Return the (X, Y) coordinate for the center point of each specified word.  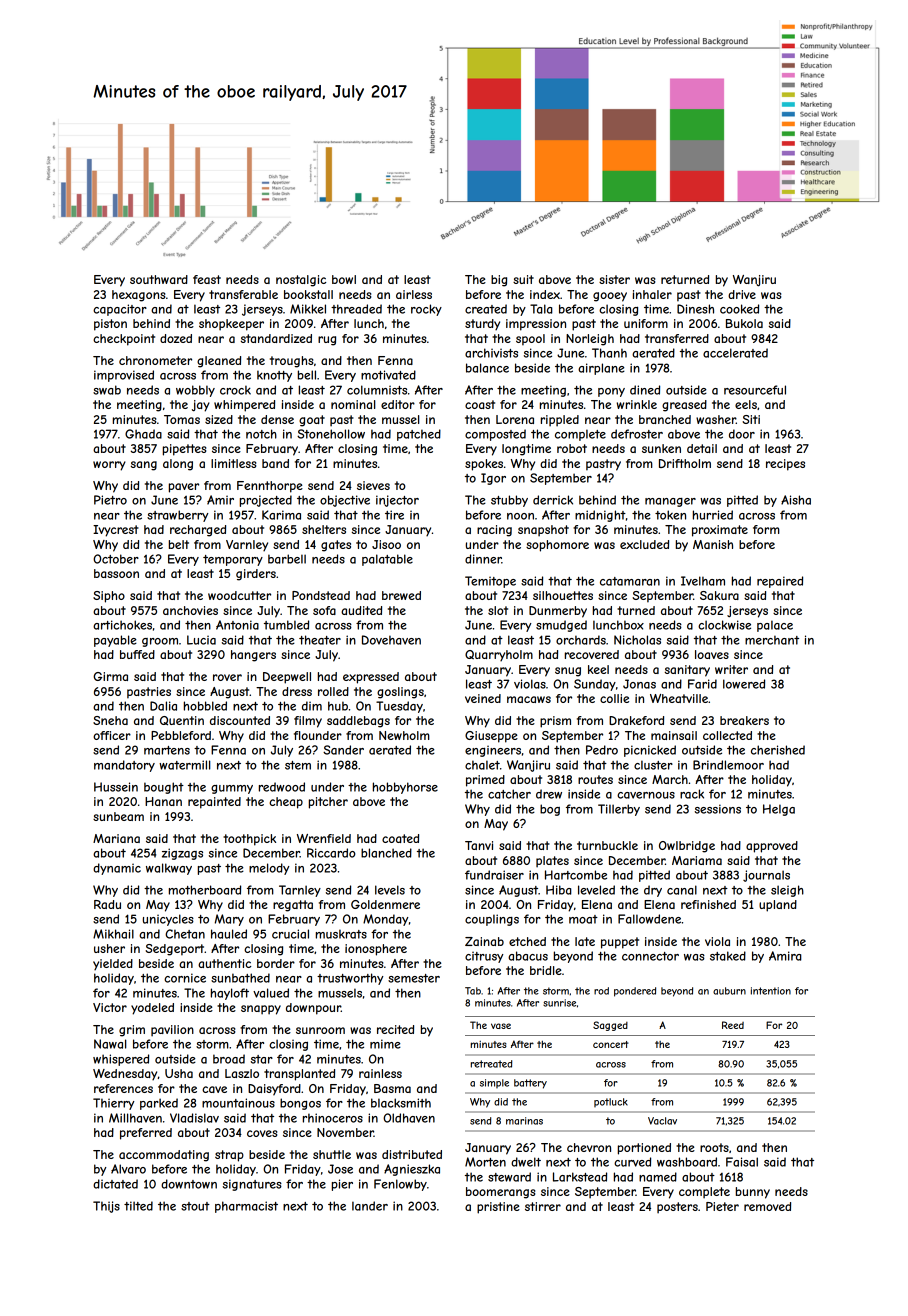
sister (614, 279)
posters (677, 1208)
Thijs (106, 1207)
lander (370, 1206)
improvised (124, 376)
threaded (356, 309)
